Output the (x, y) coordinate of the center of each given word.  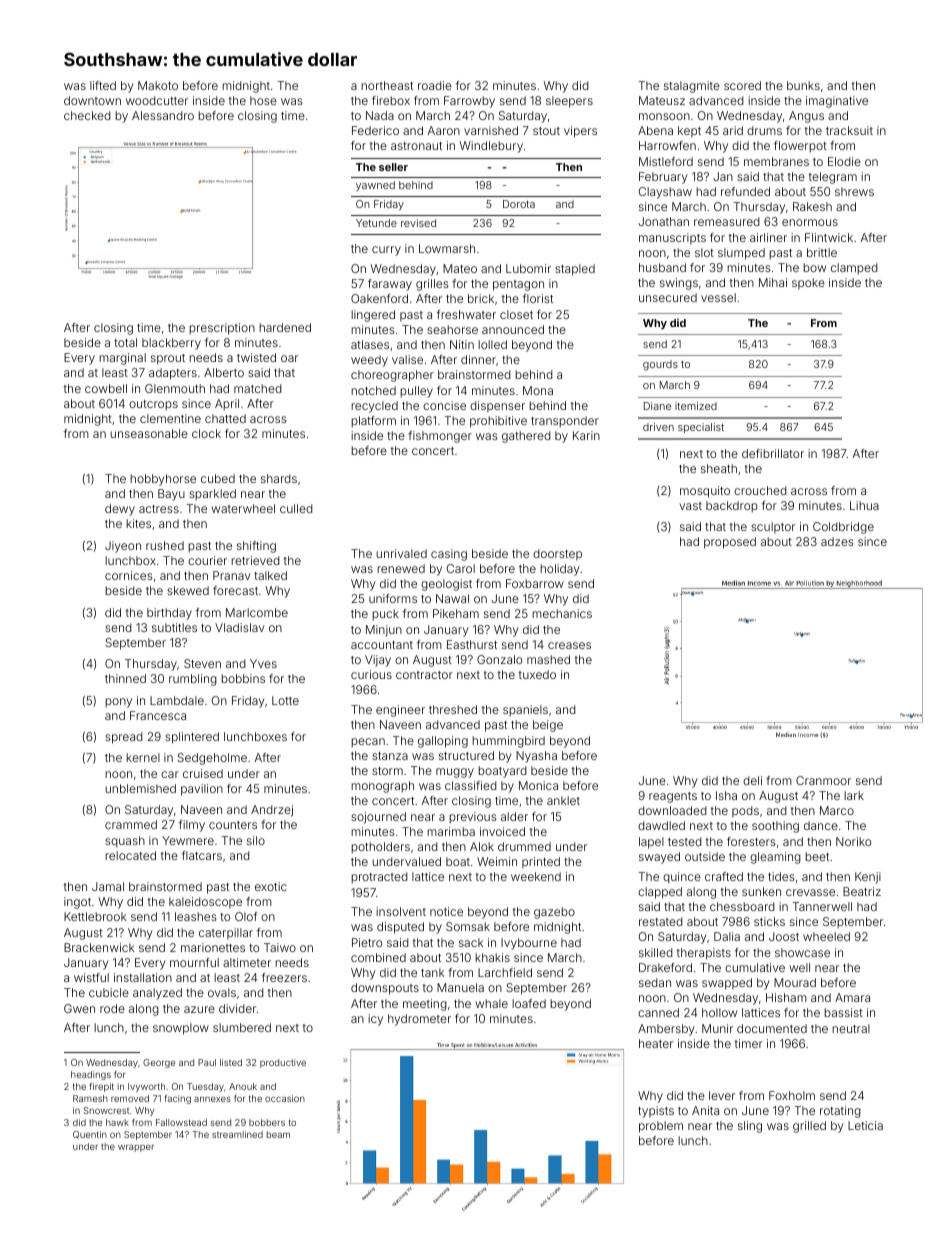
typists (656, 1112)
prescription (222, 329)
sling (750, 1127)
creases (569, 645)
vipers (580, 132)
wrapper (136, 1148)
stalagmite (692, 87)
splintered (192, 738)
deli (752, 780)
